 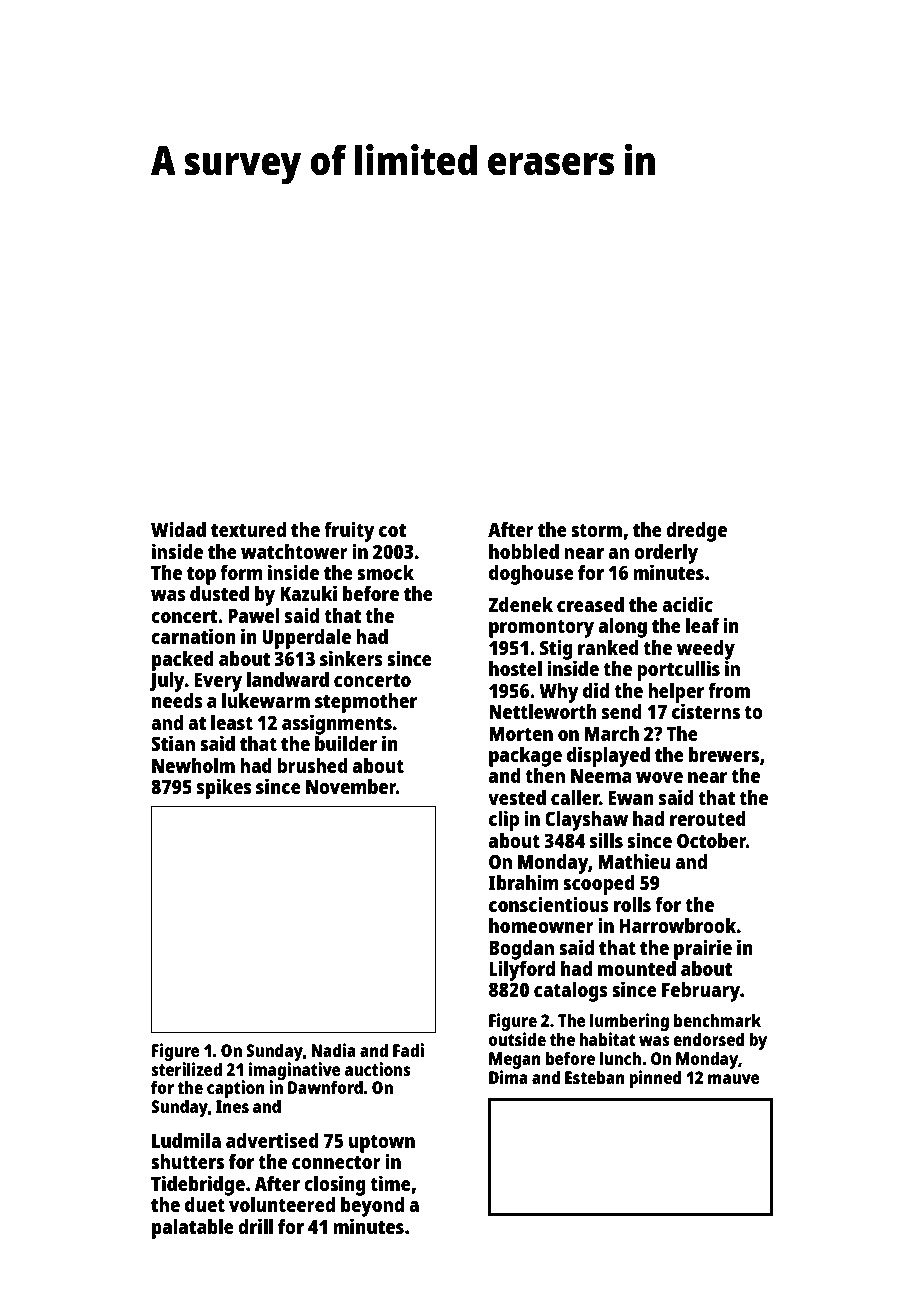 What do you see at coordinates (608, 647) in the screenshot?
I see `ranked` at bounding box center [608, 647].
